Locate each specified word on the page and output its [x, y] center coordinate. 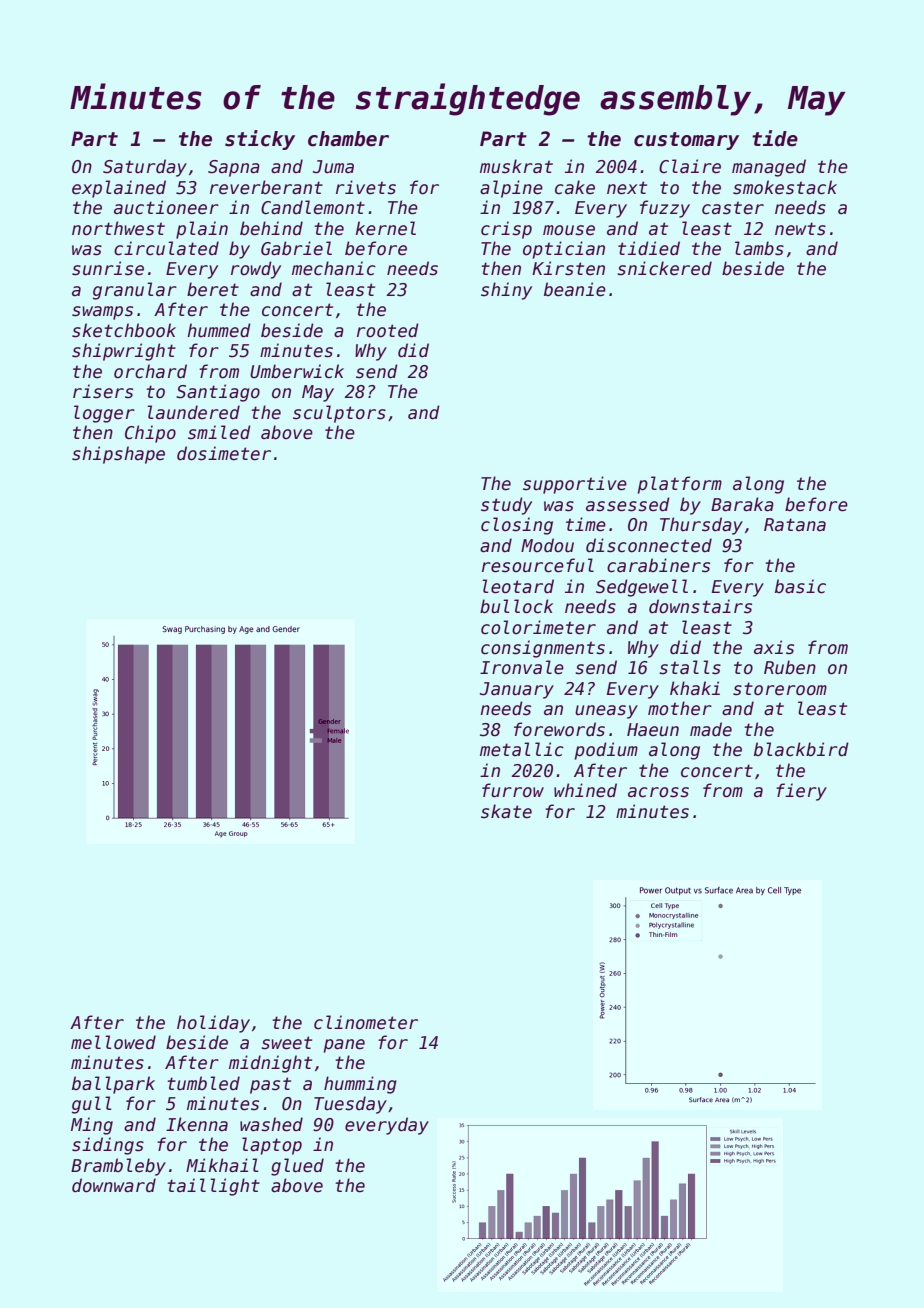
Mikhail [222, 1165]
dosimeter [224, 453]
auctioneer [166, 207]
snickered [664, 268]
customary [686, 141]
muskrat [516, 166]
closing [517, 526]
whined [585, 790]
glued [297, 1167]
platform [680, 485]
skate [506, 811]
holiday [213, 1024]
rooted [388, 330]
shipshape [118, 455]
